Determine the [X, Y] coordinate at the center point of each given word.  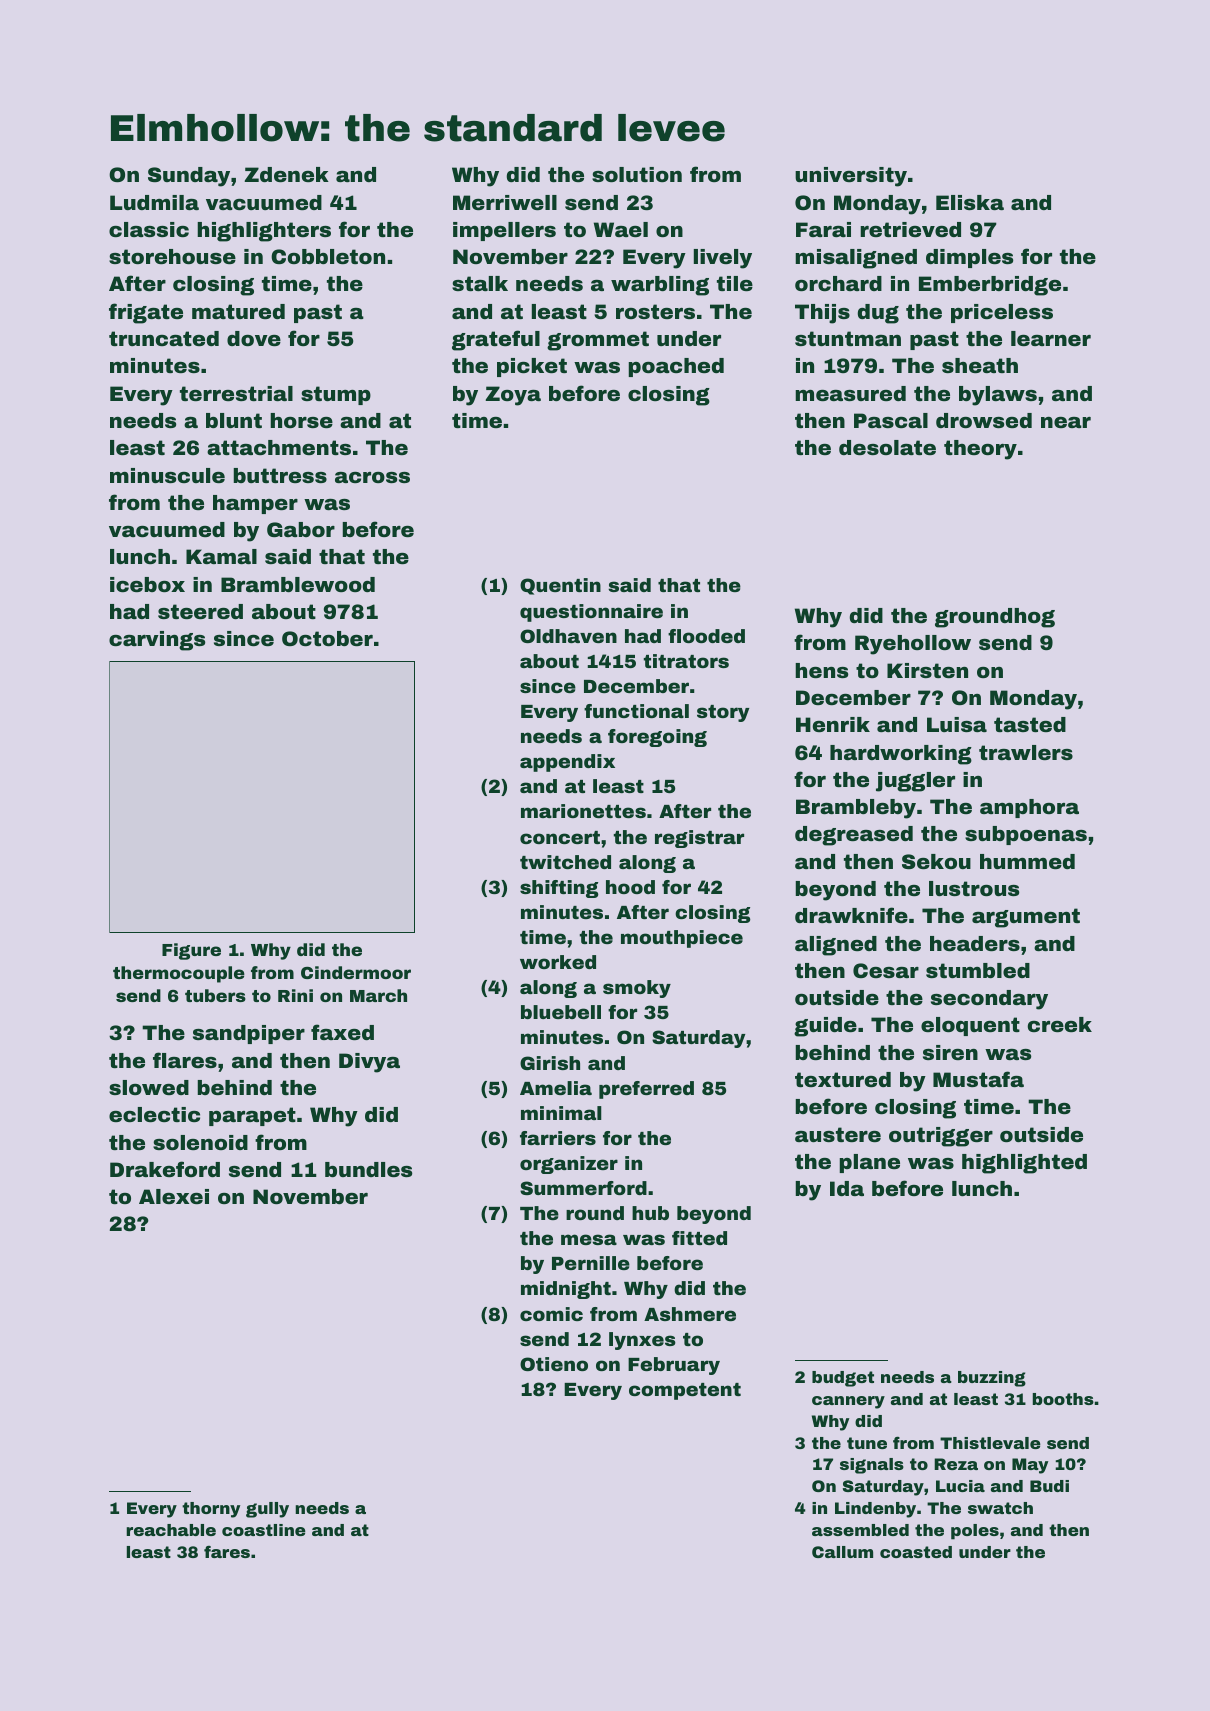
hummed [1027, 861]
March [378, 995]
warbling [660, 286]
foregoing [657, 738]
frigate [146, 313]
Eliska [970, 202]
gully [267, 1510]
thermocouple [179, 974]
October [327, 638]
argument [1026, 918]
